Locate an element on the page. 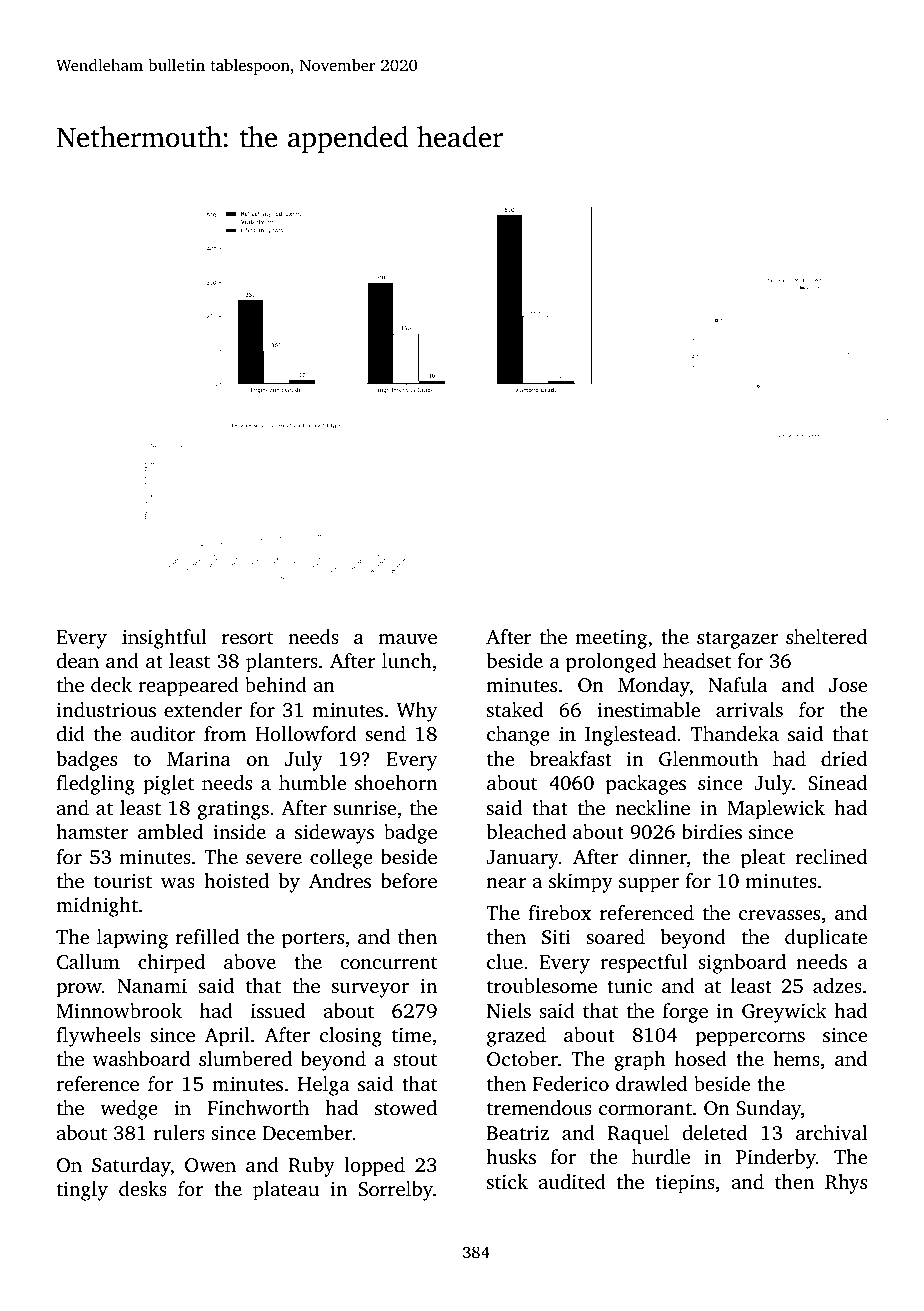 Image resolution: width=924 pixels, height=1311 pixels. hoisted is located at coordinates (236, 880).
